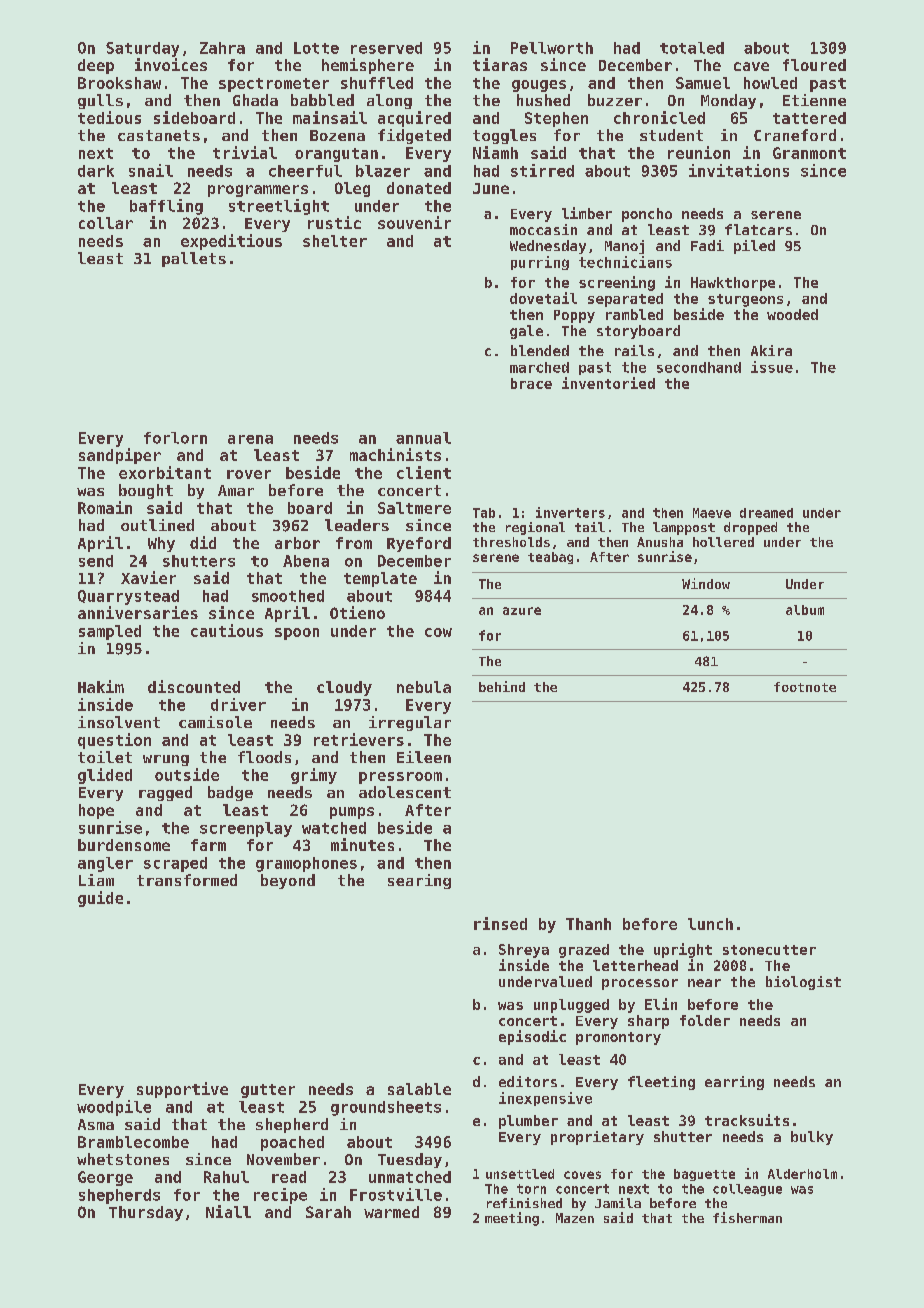 The width and height of the screenshot is (924, 1308). Describe the element at coordinates (405, 792) in the screenshot. I see `adolescent` at that location.
